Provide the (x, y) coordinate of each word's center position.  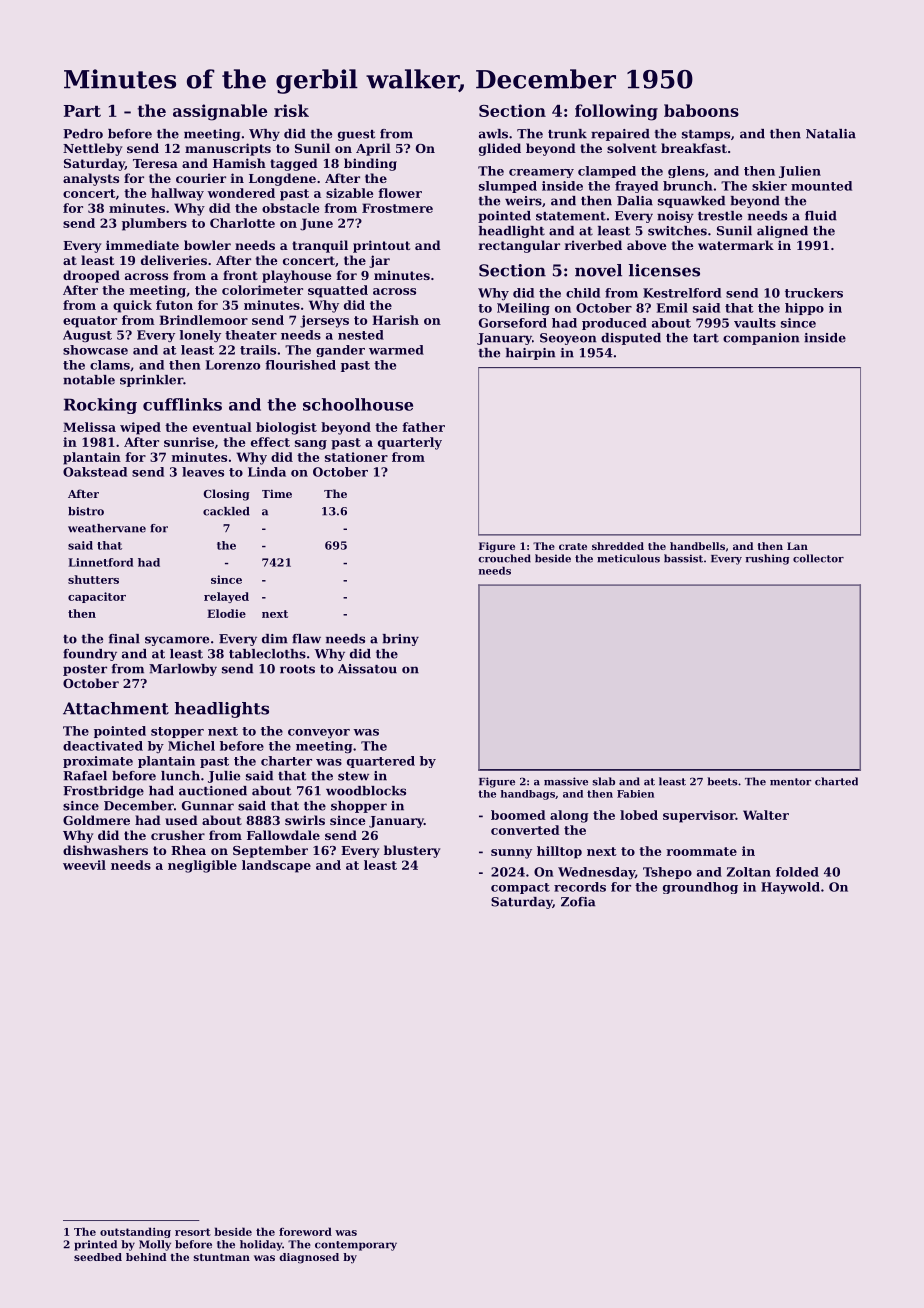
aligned (782, 232)
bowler (207, 245)
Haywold (790, 888)
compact (520, 888)
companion (761, 339)
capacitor (97, 597)
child (583, 293)
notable (89, 380)
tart (706, 338)
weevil (84, 865)
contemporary (356, 1246)
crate (573, 546)
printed (95, 1245)
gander (340, 351)
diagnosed (309, 1258)
